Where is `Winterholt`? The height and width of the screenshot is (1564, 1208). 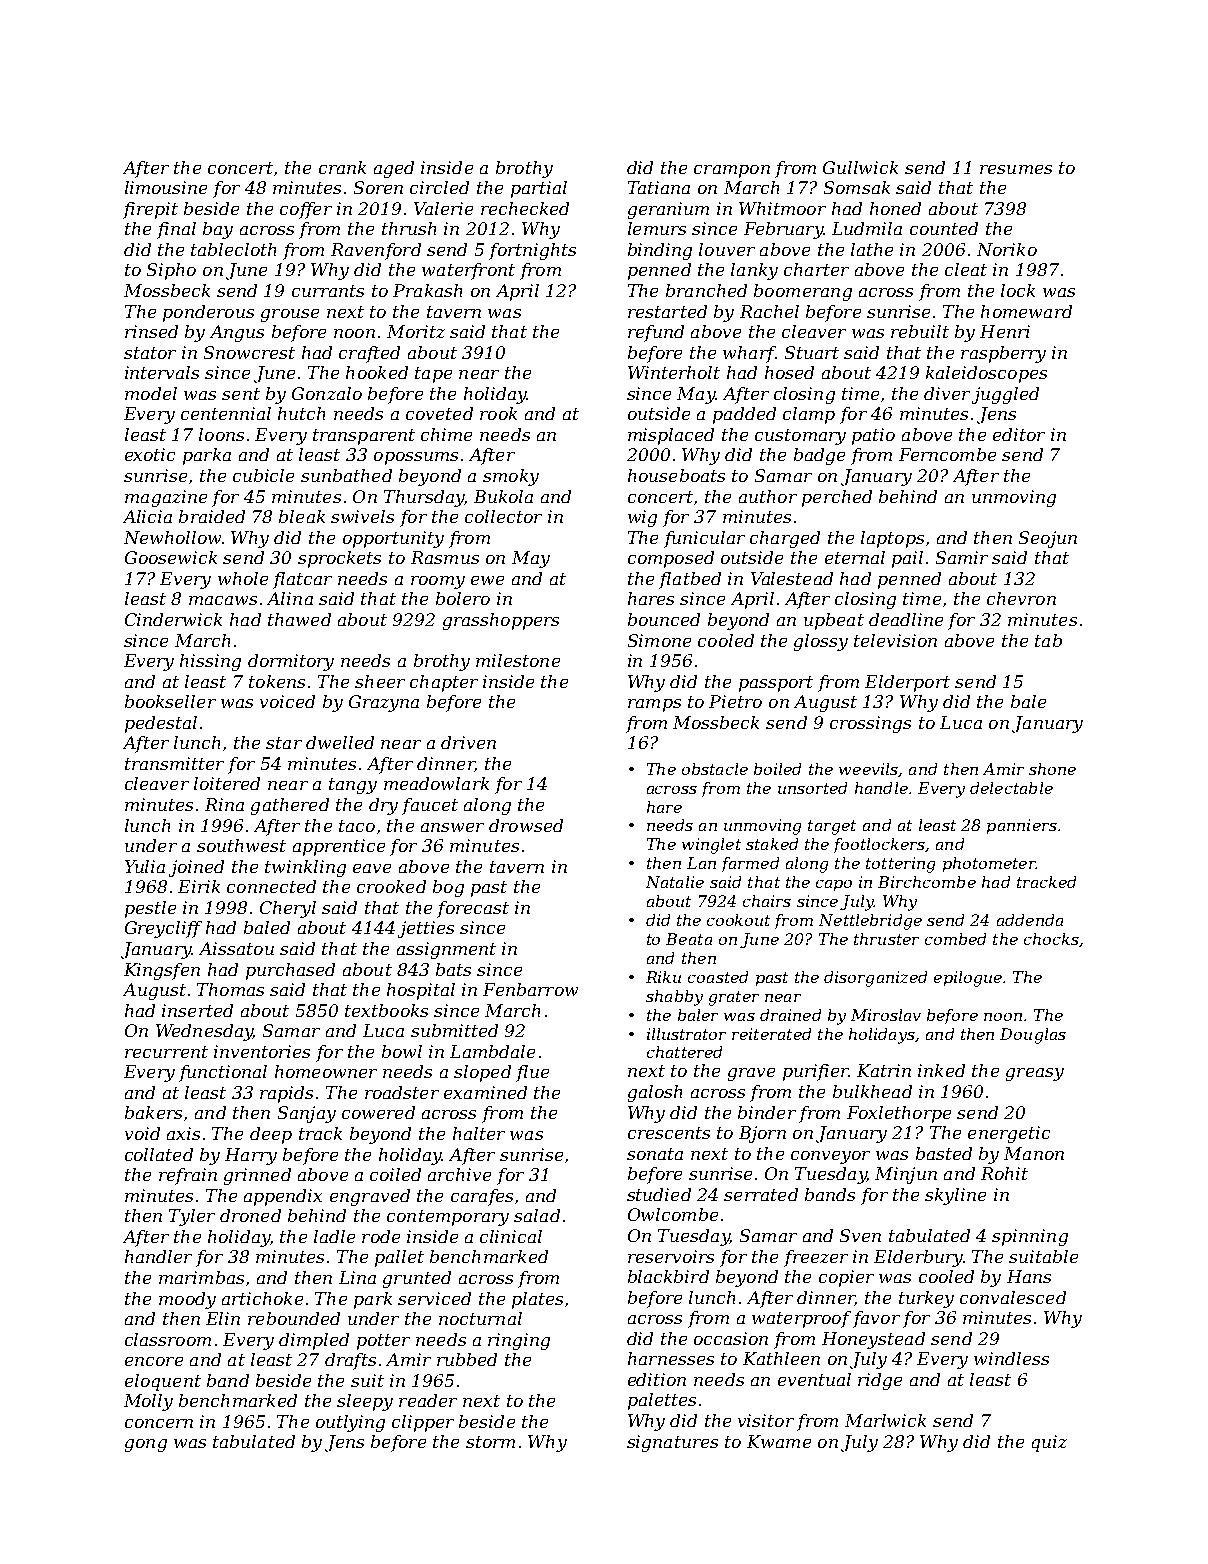 Winterholt is located at coordinates (674, 372).
